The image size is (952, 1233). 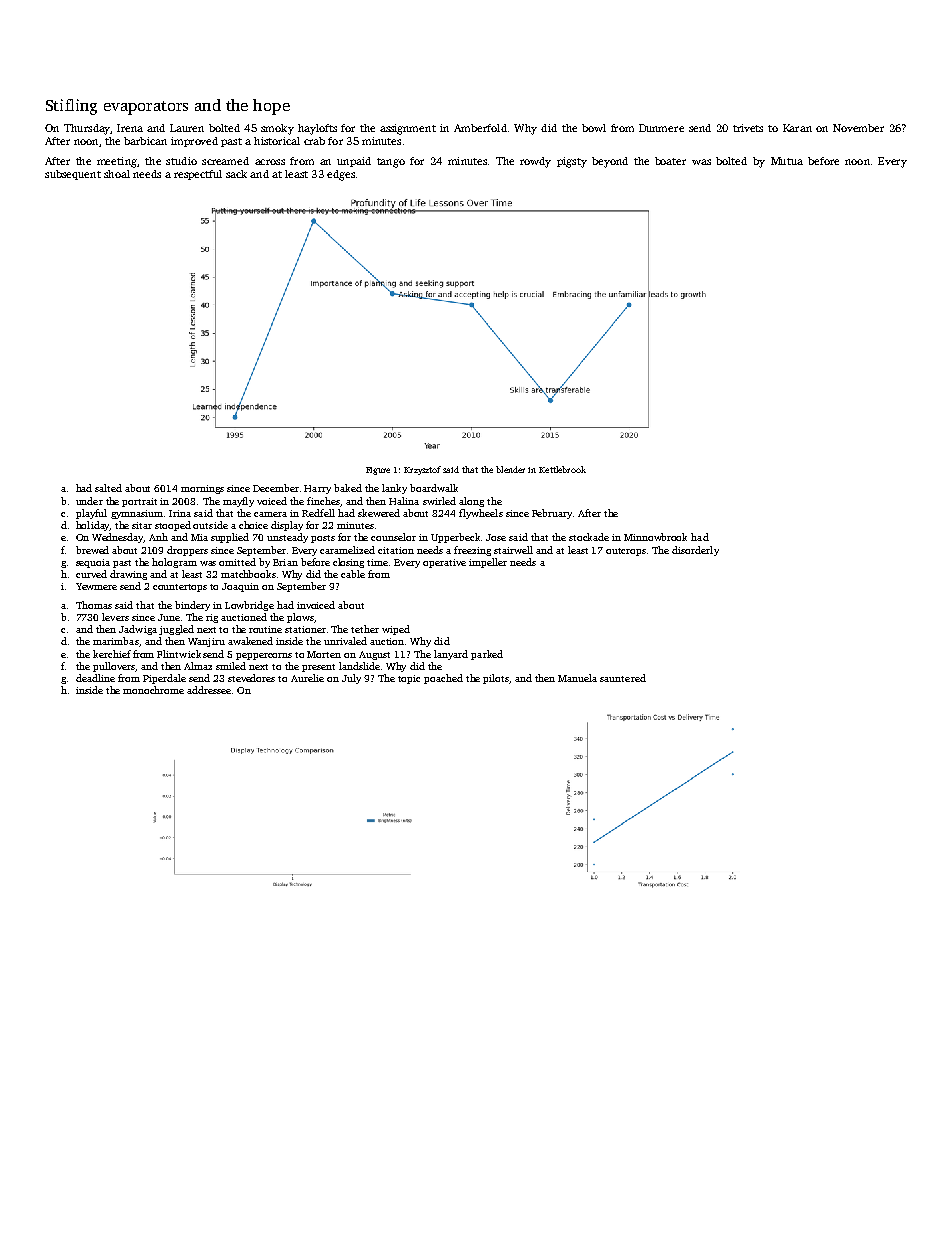 I want to click on mornings, so click(x=202, y=489).
